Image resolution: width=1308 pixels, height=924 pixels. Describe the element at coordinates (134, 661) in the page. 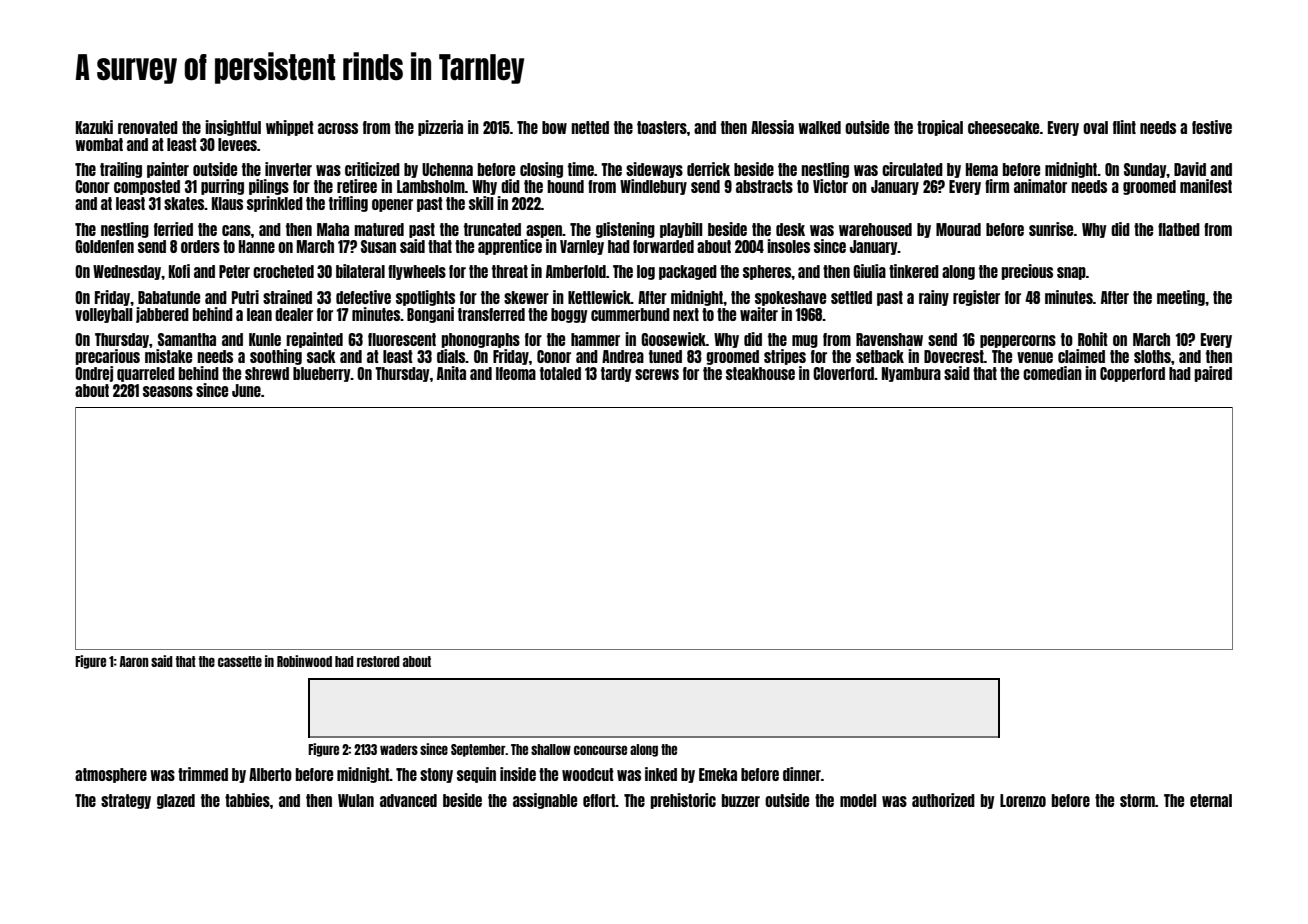

I see `Aaron` at that location.
